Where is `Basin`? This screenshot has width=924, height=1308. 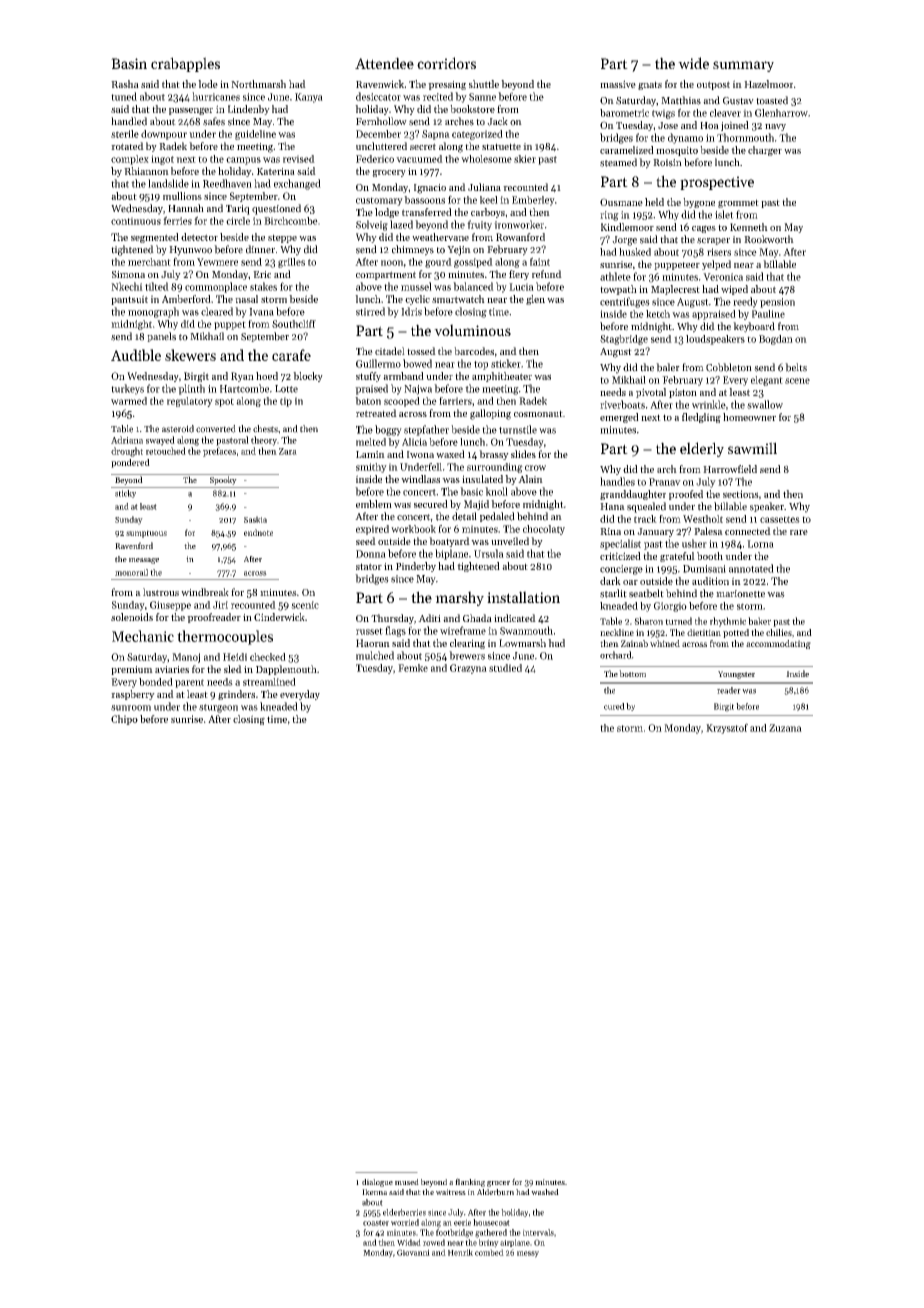
Basin is located at coordinates (129, 63).
